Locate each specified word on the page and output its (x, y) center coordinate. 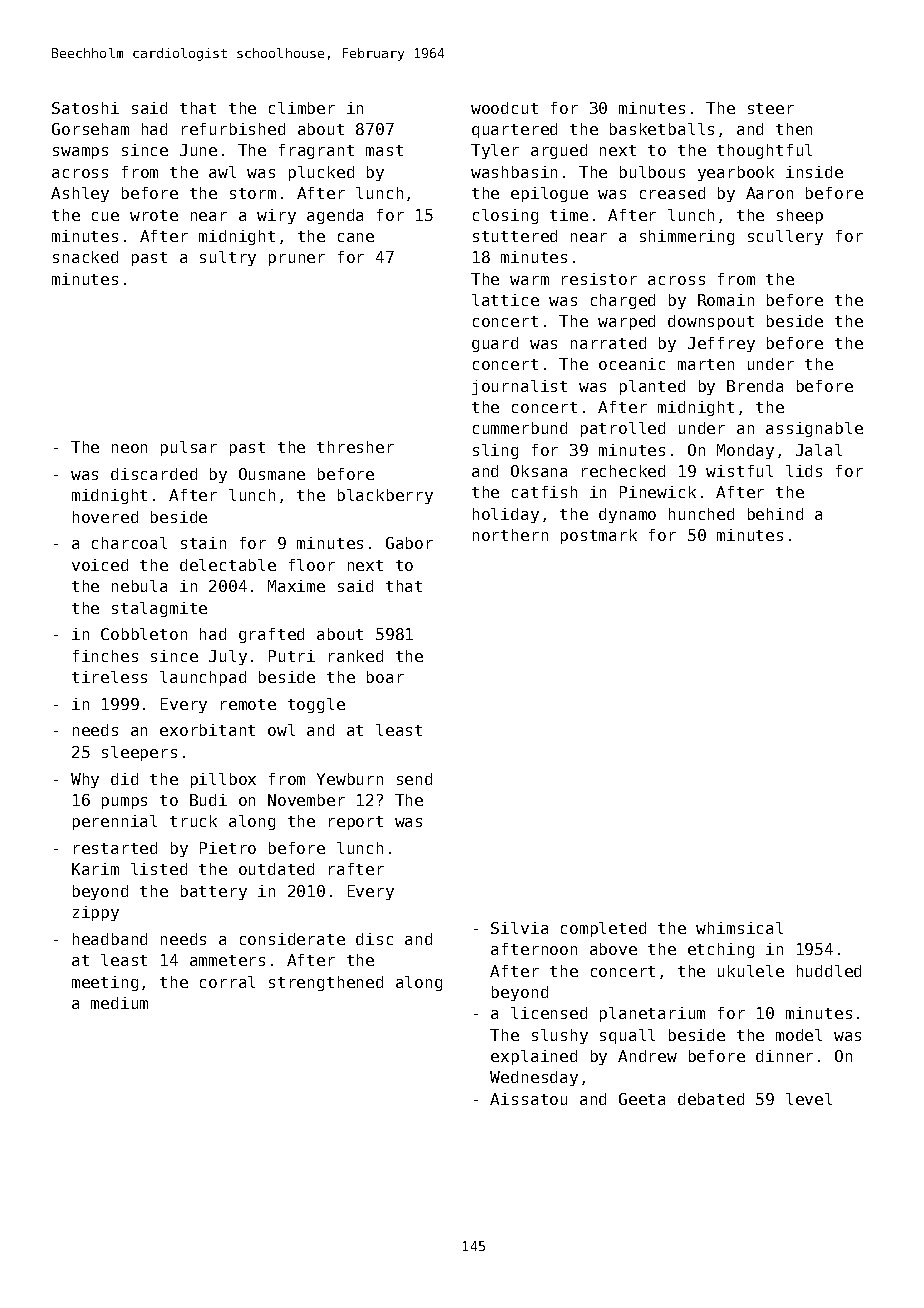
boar (385, 677)
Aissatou (528, 1099)
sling (495, 451)
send (414, 779)
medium (119, 1003)
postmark (599, 536)
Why (85, 780)
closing (505, 216)
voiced (100, 565)
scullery (785, 237)
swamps (80, 153)
